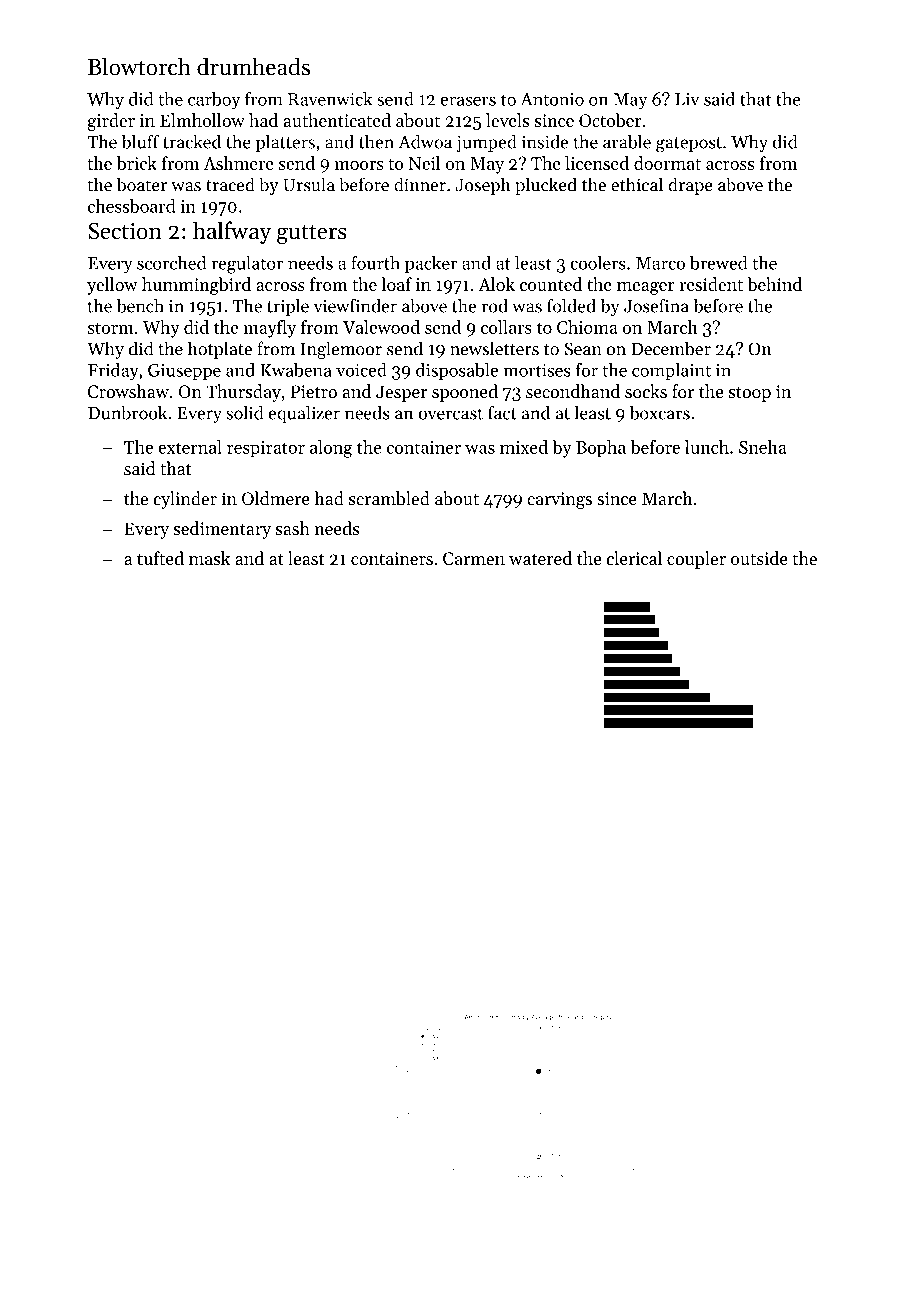 The height and width of the screenshot is (1316, 908). Describe the element at coordinates (276, 498) in the screenshot. I see `Oldmere` at that location.
